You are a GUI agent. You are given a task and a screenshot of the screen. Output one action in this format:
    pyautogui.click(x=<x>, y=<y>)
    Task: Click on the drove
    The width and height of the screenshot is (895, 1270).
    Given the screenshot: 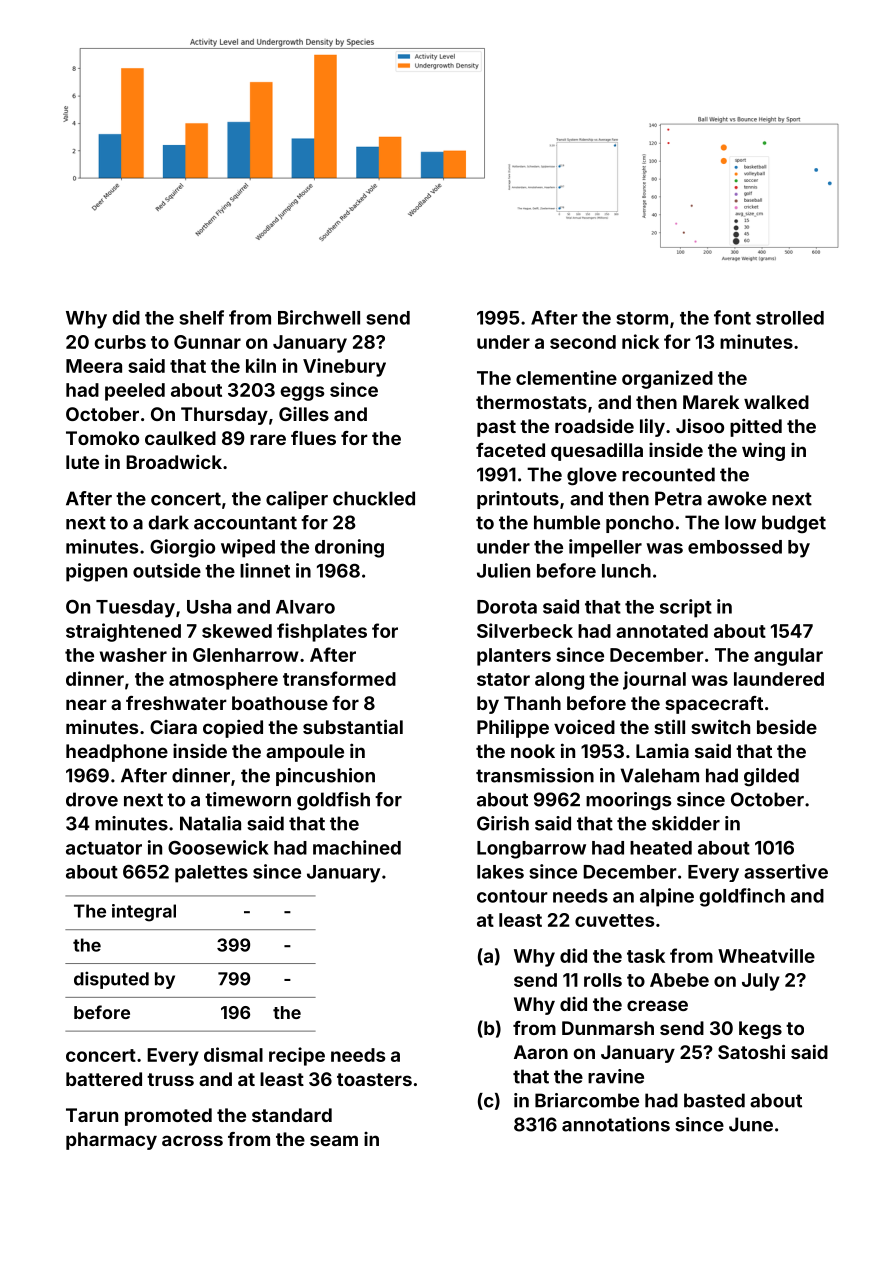 What is the action you would take?
    pyautogui.click(x=92, y=799)
